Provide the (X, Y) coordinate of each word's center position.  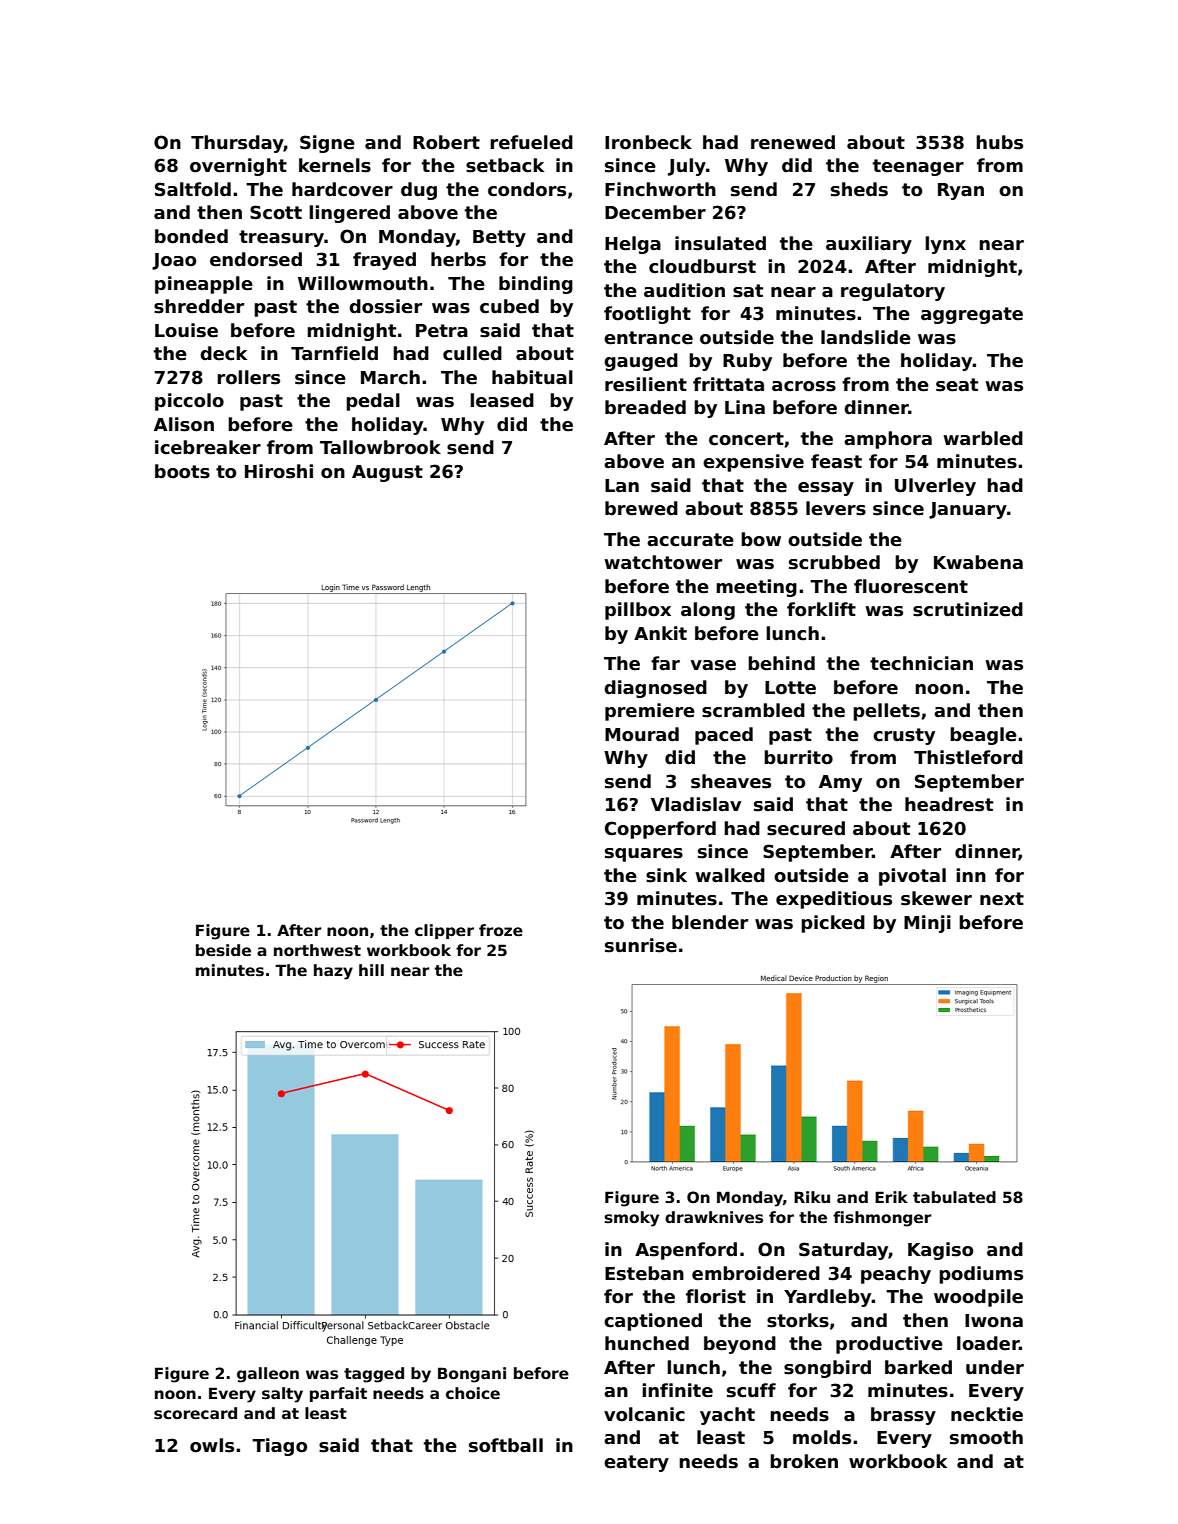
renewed (793, 142)
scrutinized (968, 609)
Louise (186, 330)
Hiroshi (279, 471)
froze (501, 930)
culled (472, 353)
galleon (268, 1375)
